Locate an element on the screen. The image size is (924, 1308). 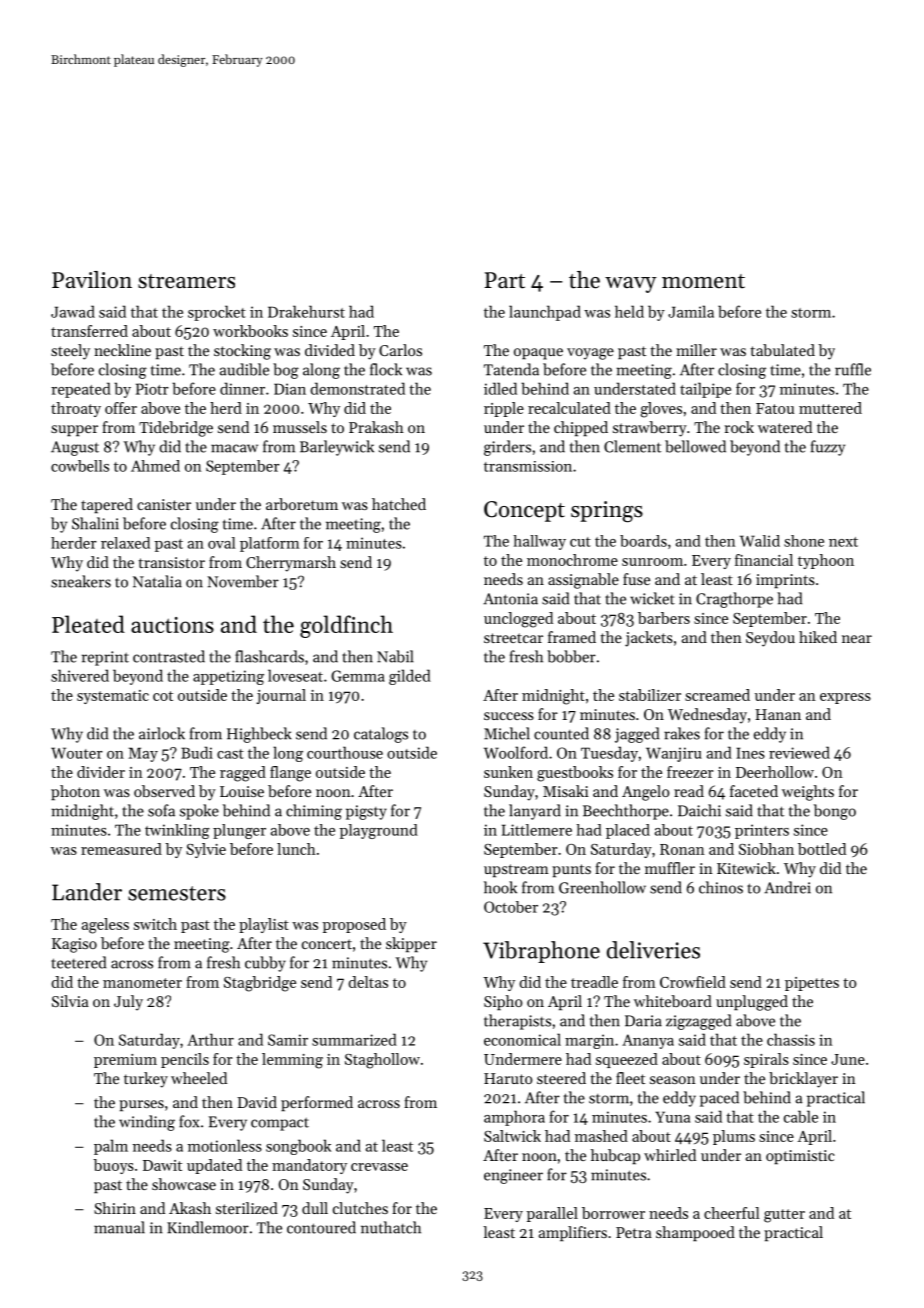
fuse is located at coordinates (636, 579).
